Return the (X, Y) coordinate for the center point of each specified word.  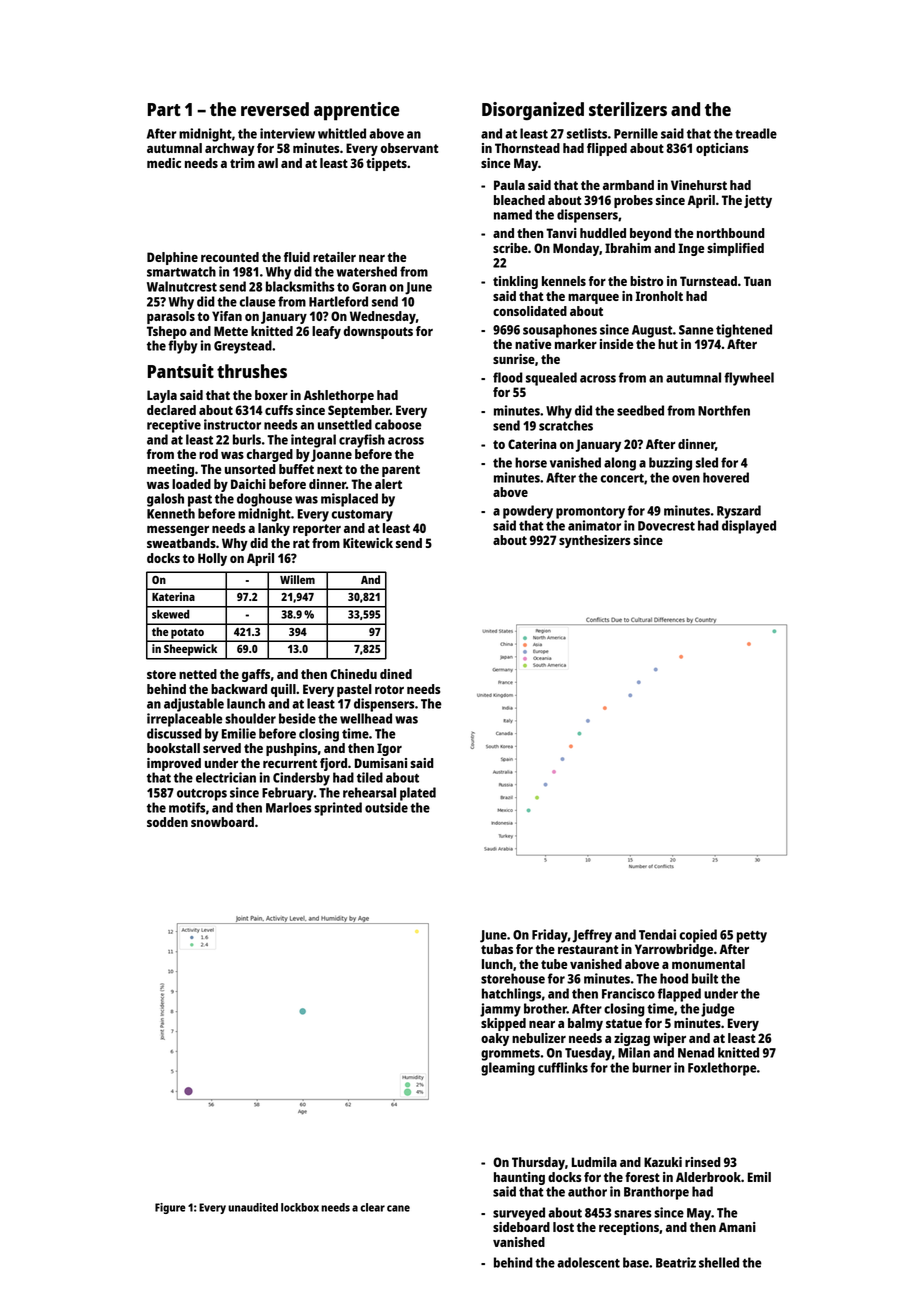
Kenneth (171, 513)
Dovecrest (666, 526)
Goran (369, 287)
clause (258, 301)
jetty (758, 201)
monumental (708, 964)
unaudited (253, 1207)
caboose (398, 424)
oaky (495, 1039)
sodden (167, 822)
